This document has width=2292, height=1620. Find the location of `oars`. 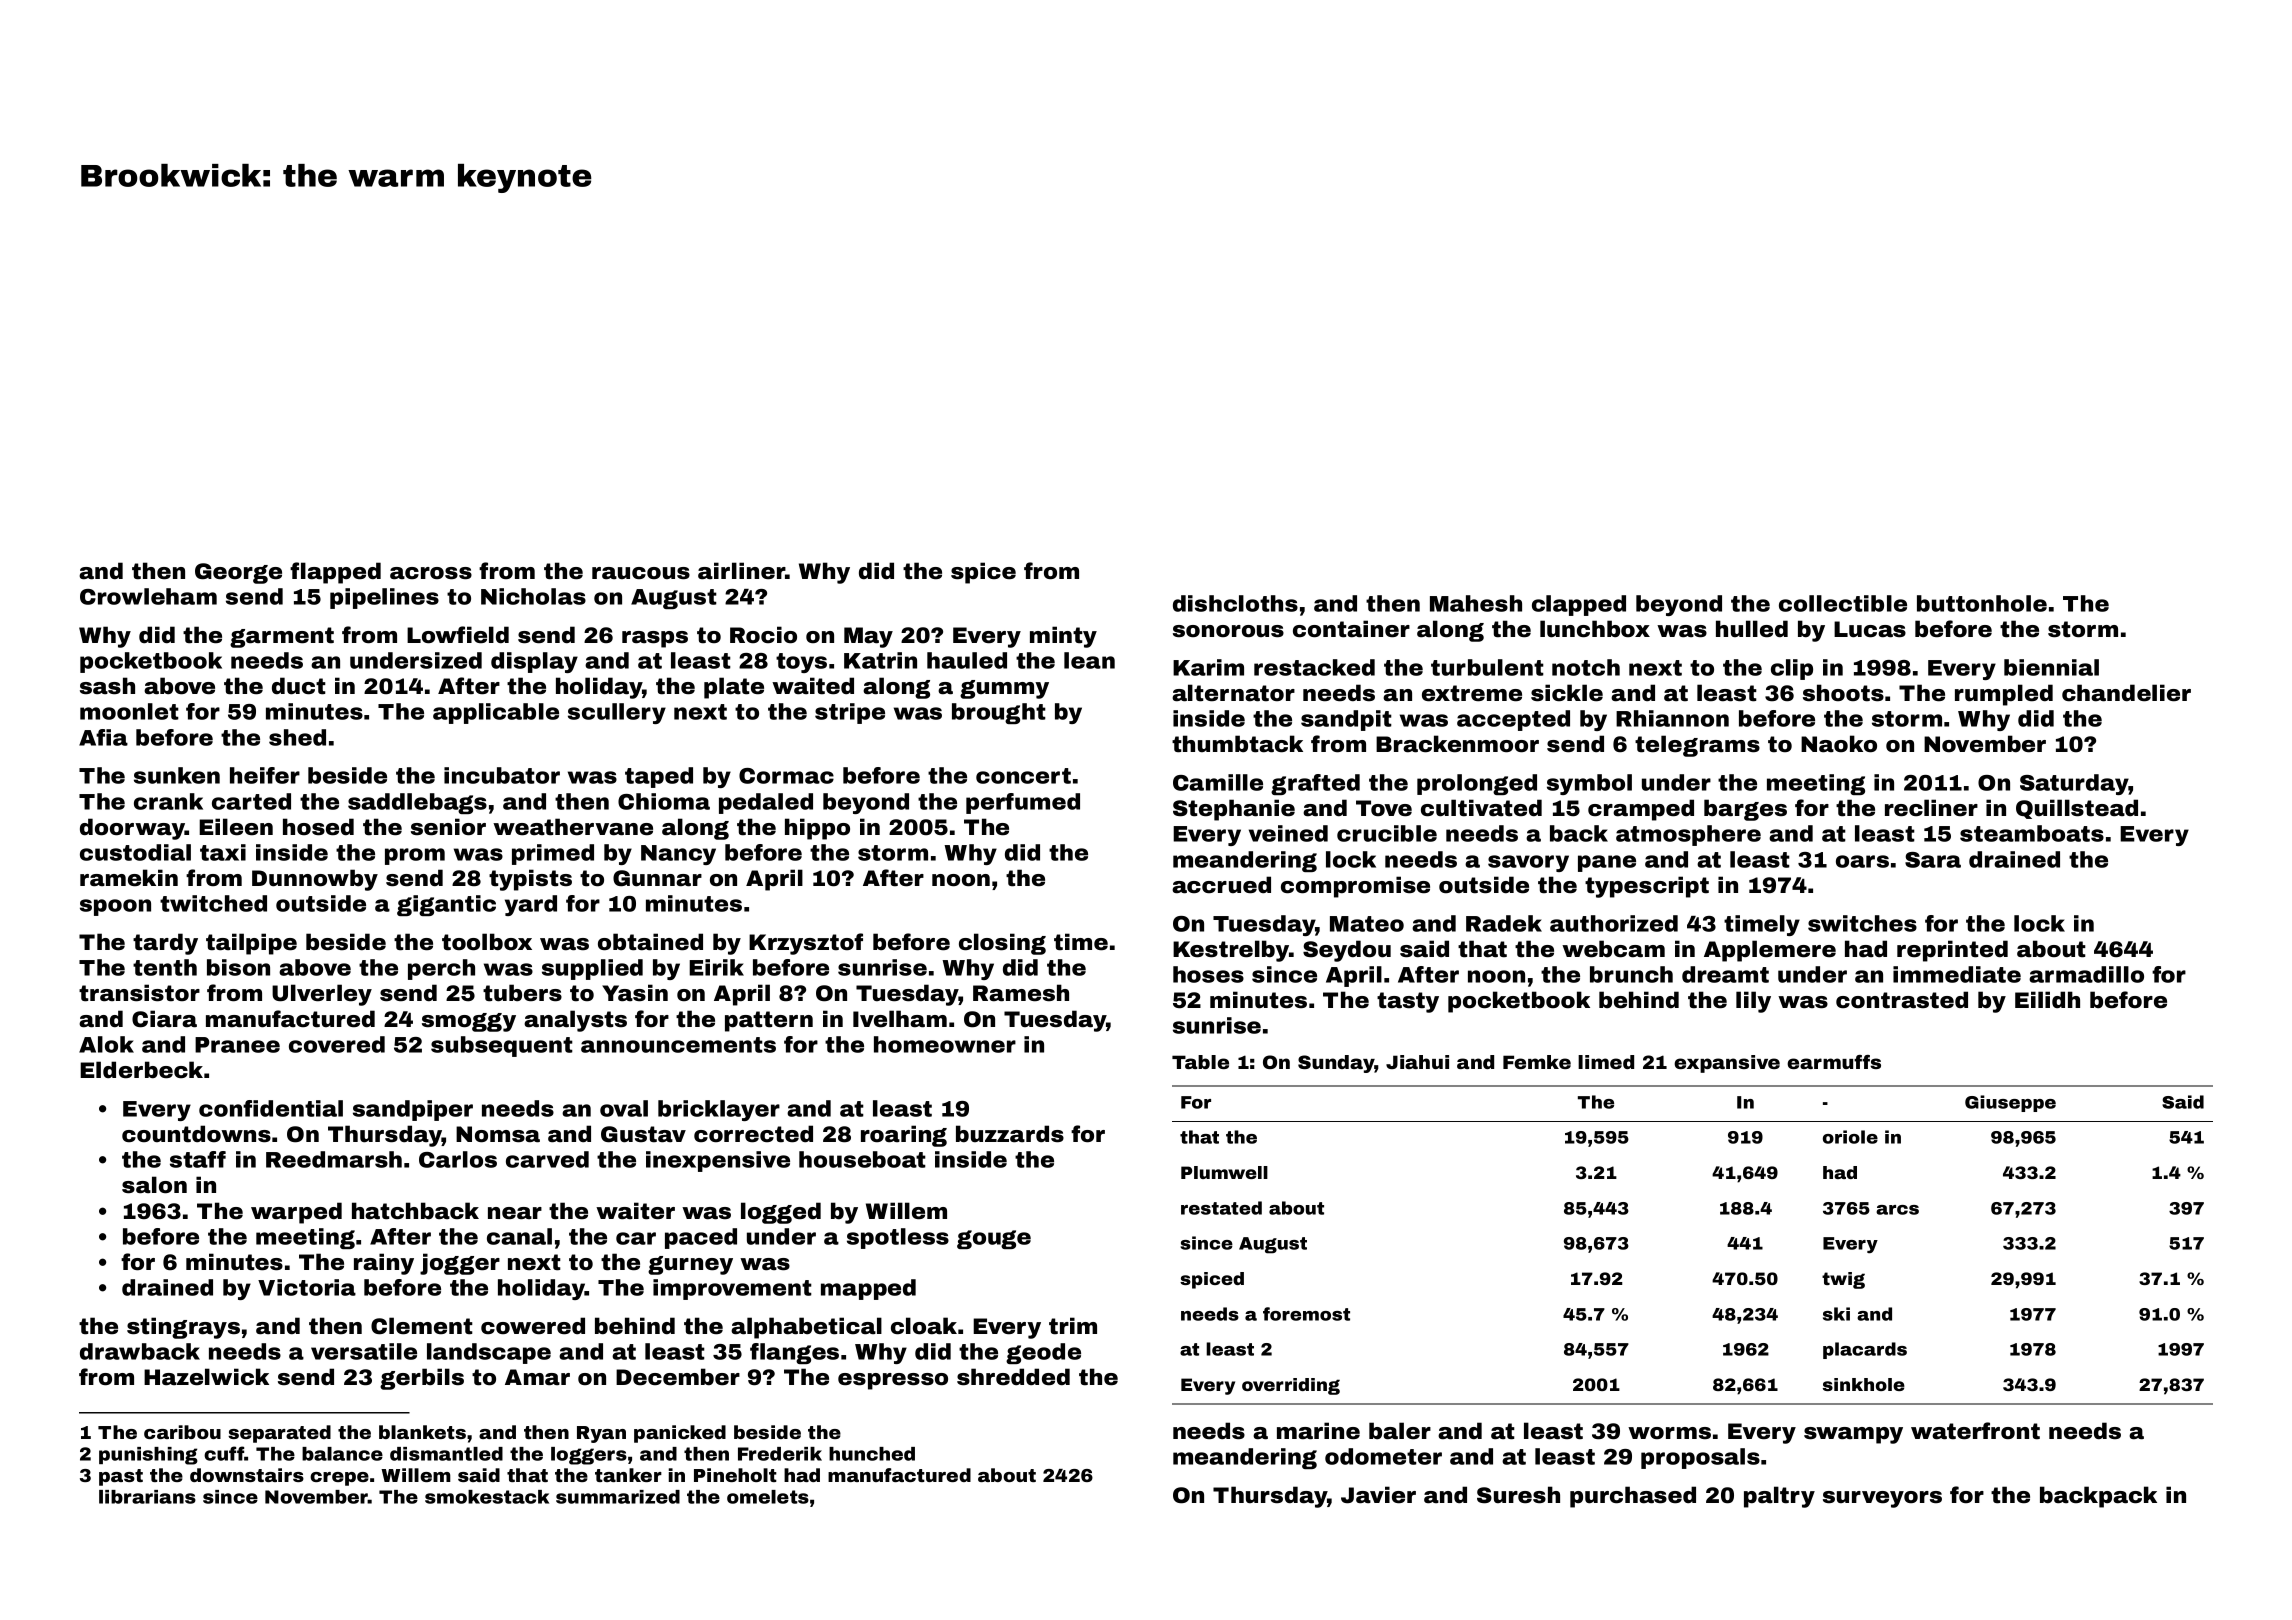

oars is located at coordinates (1862, 861).
